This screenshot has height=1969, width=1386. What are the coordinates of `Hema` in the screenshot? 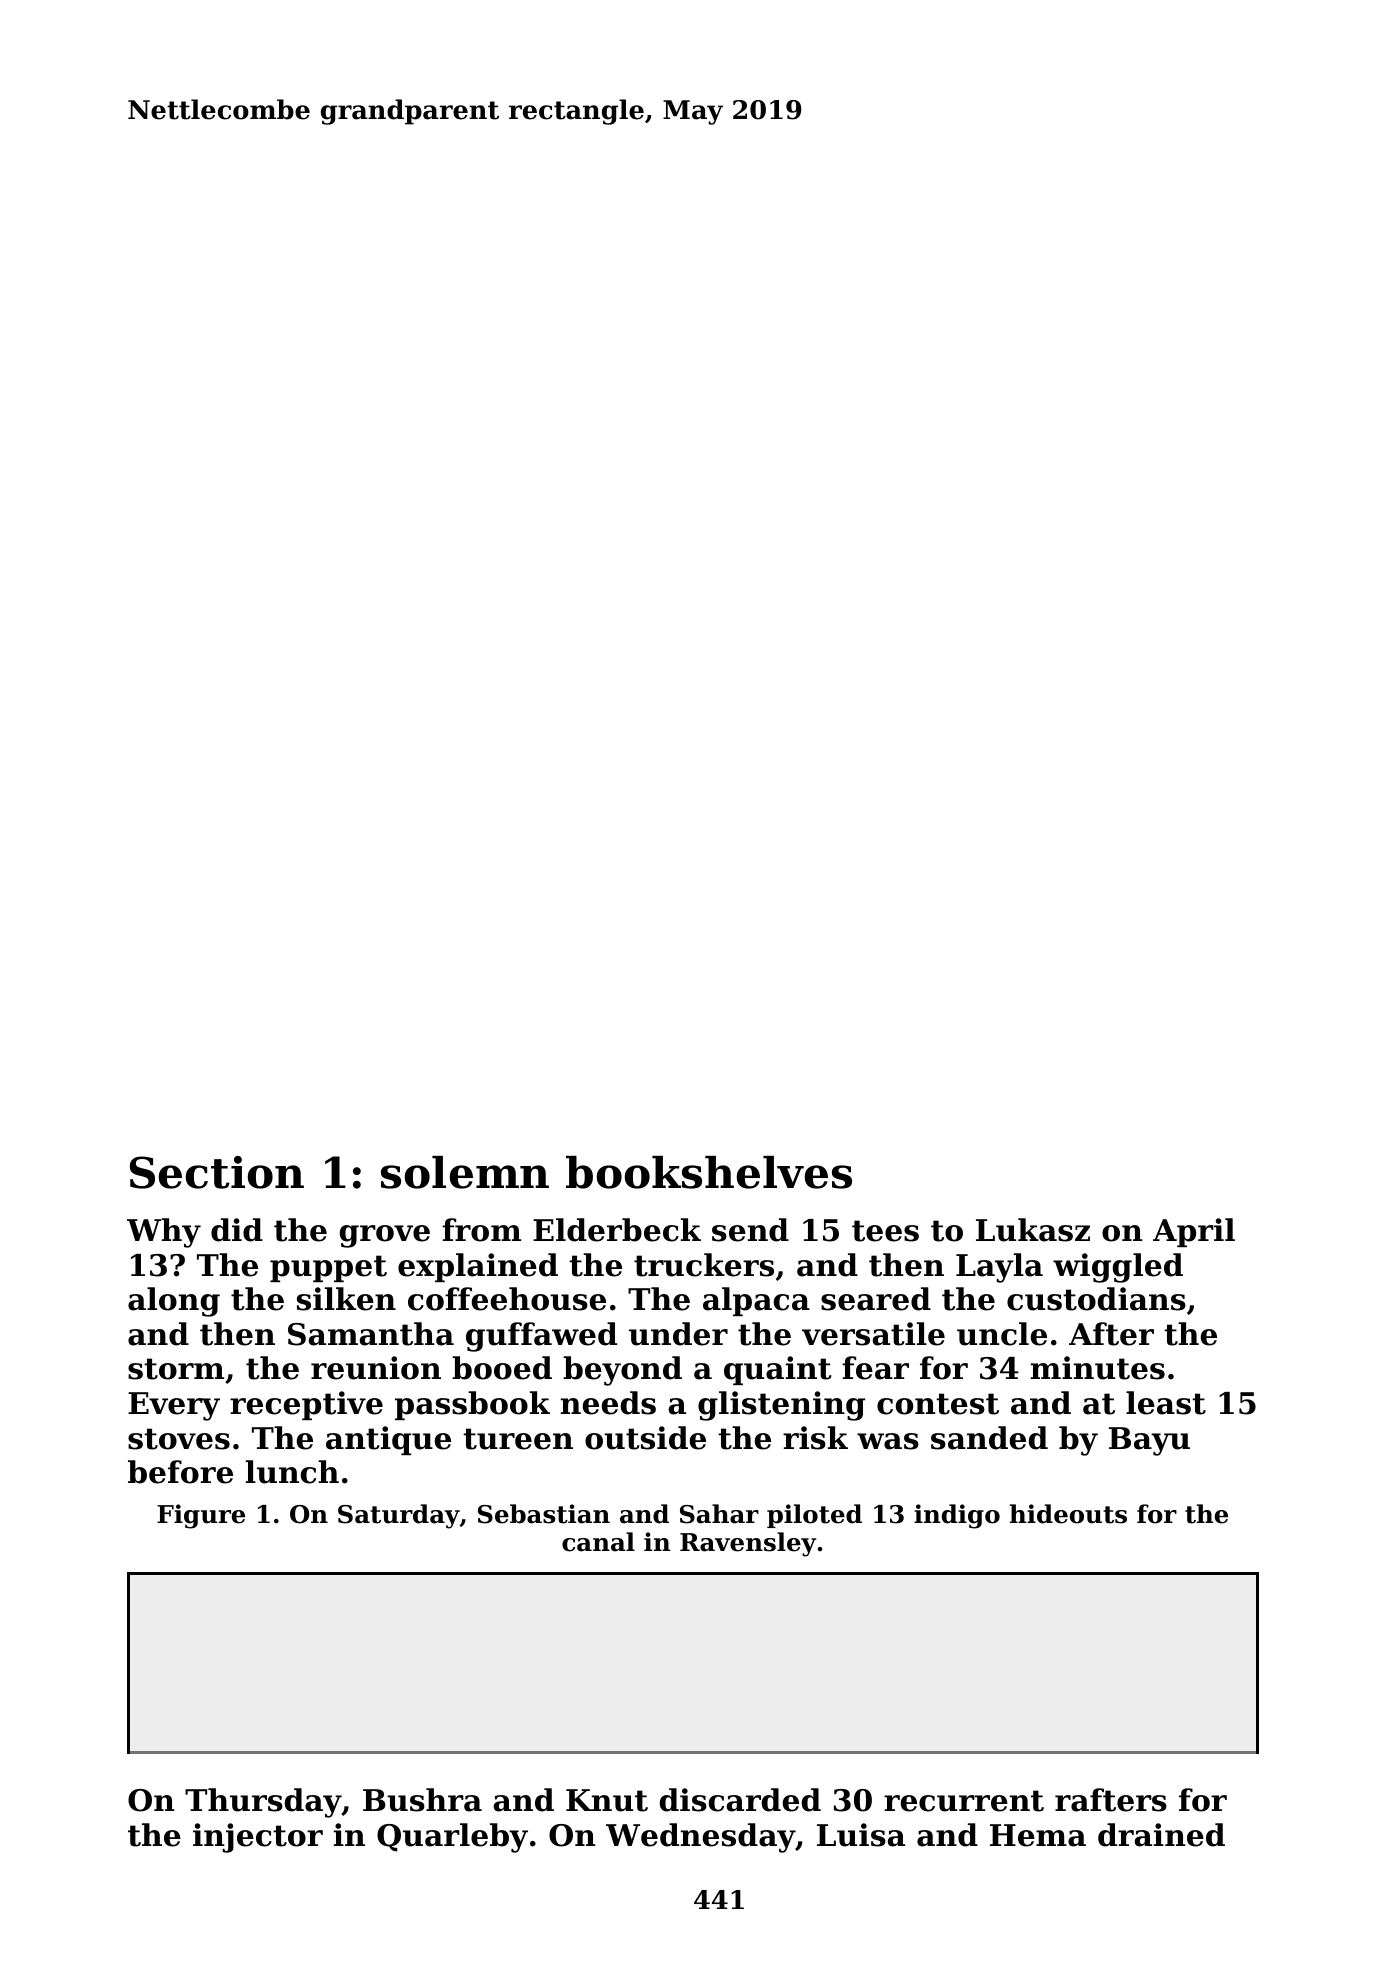 It's located at (1038, 1835).
